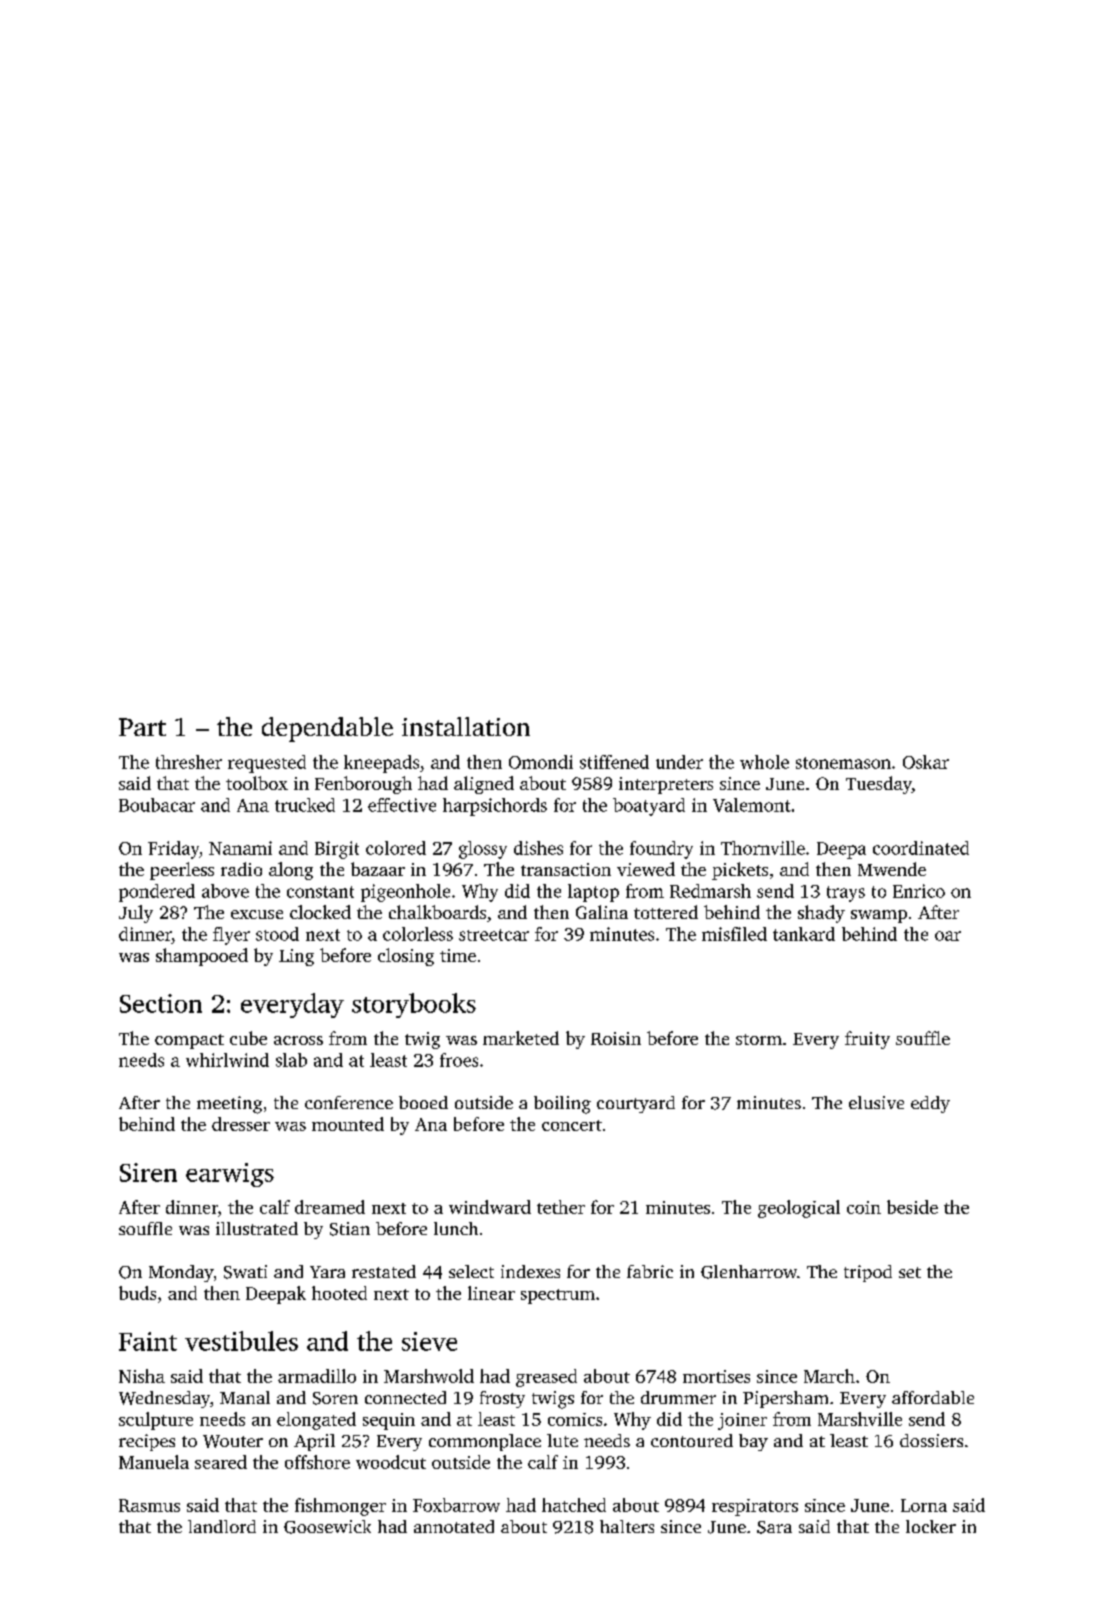 Image resolution: width=1106 pixels, height=1601 pixels. What do you see at coordinates (340, 1507) in the image?
I see `fishmonger` at bounding box center [340, 1507].
